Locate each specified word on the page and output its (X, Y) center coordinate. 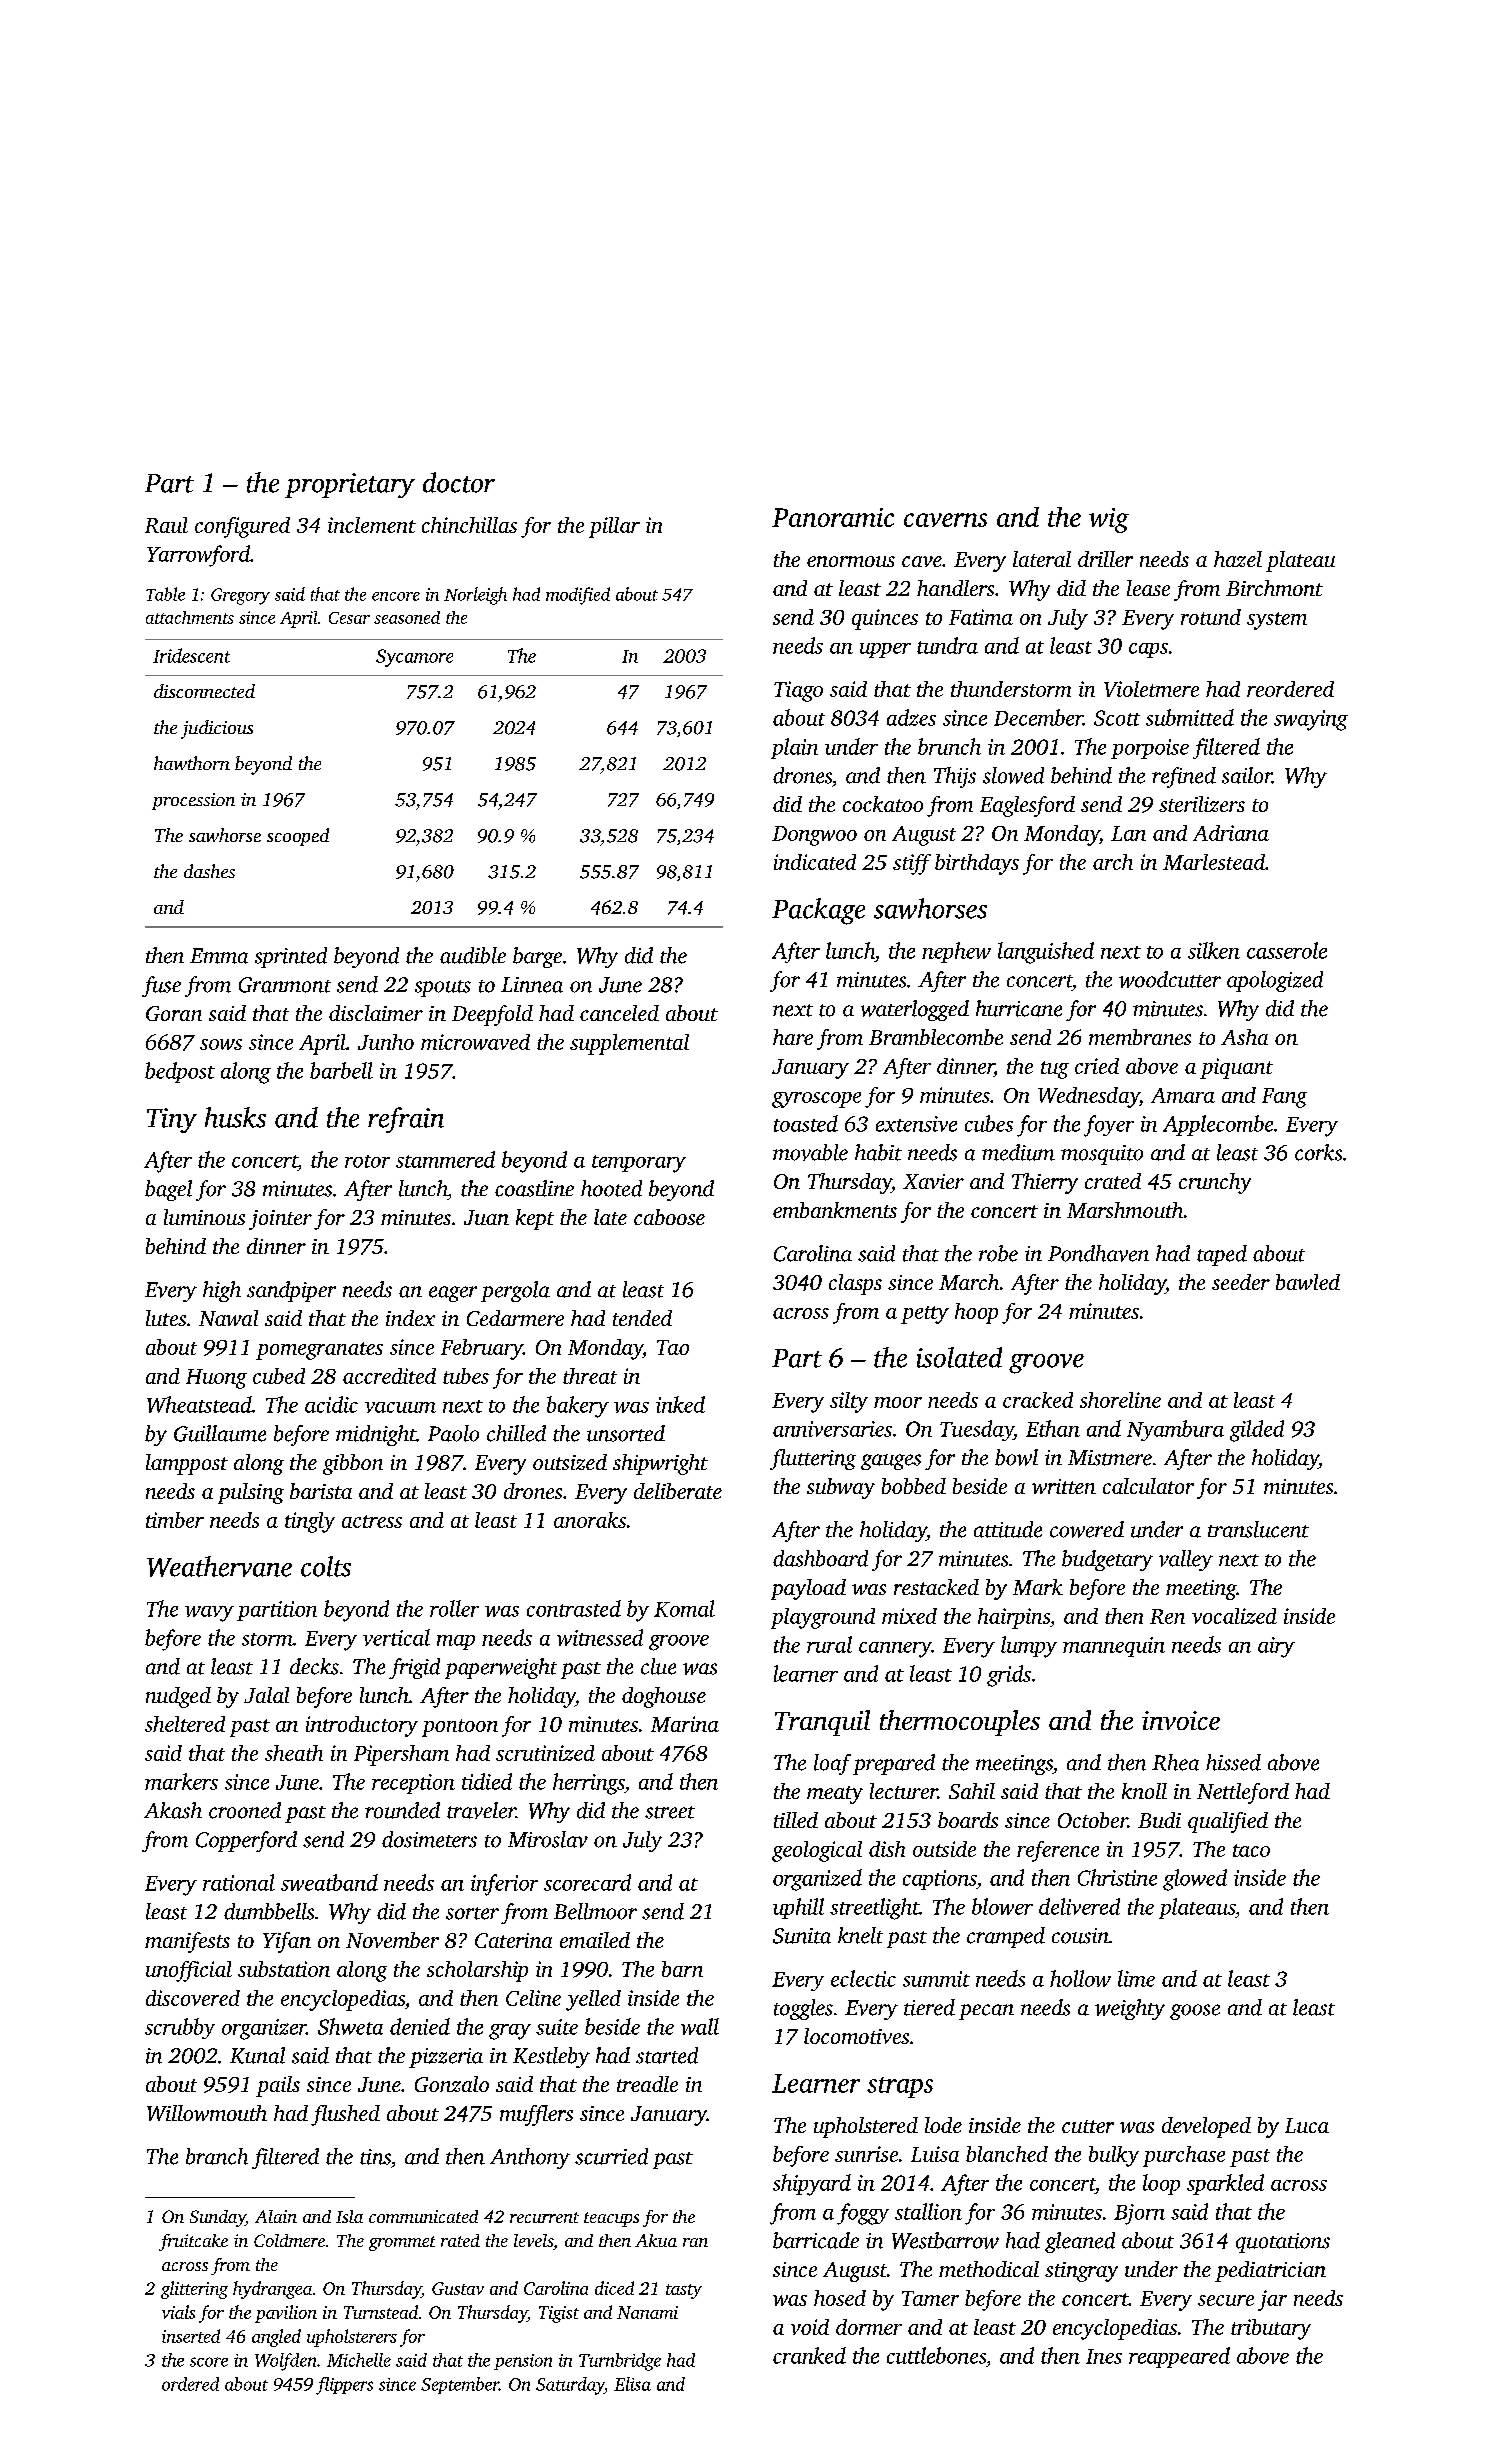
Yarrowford (198, 556)
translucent (1258, 1529)
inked (680, 1404)
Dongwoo (814, 836)
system (1277, 621)
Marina (685, 1724)
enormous (851, 561)
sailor (1247, 775)
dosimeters (429, 1839)
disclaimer (376, 1013)
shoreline (1120, 1400)
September (460, 2385)
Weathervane (219, 1566)
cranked (809, 2355)
